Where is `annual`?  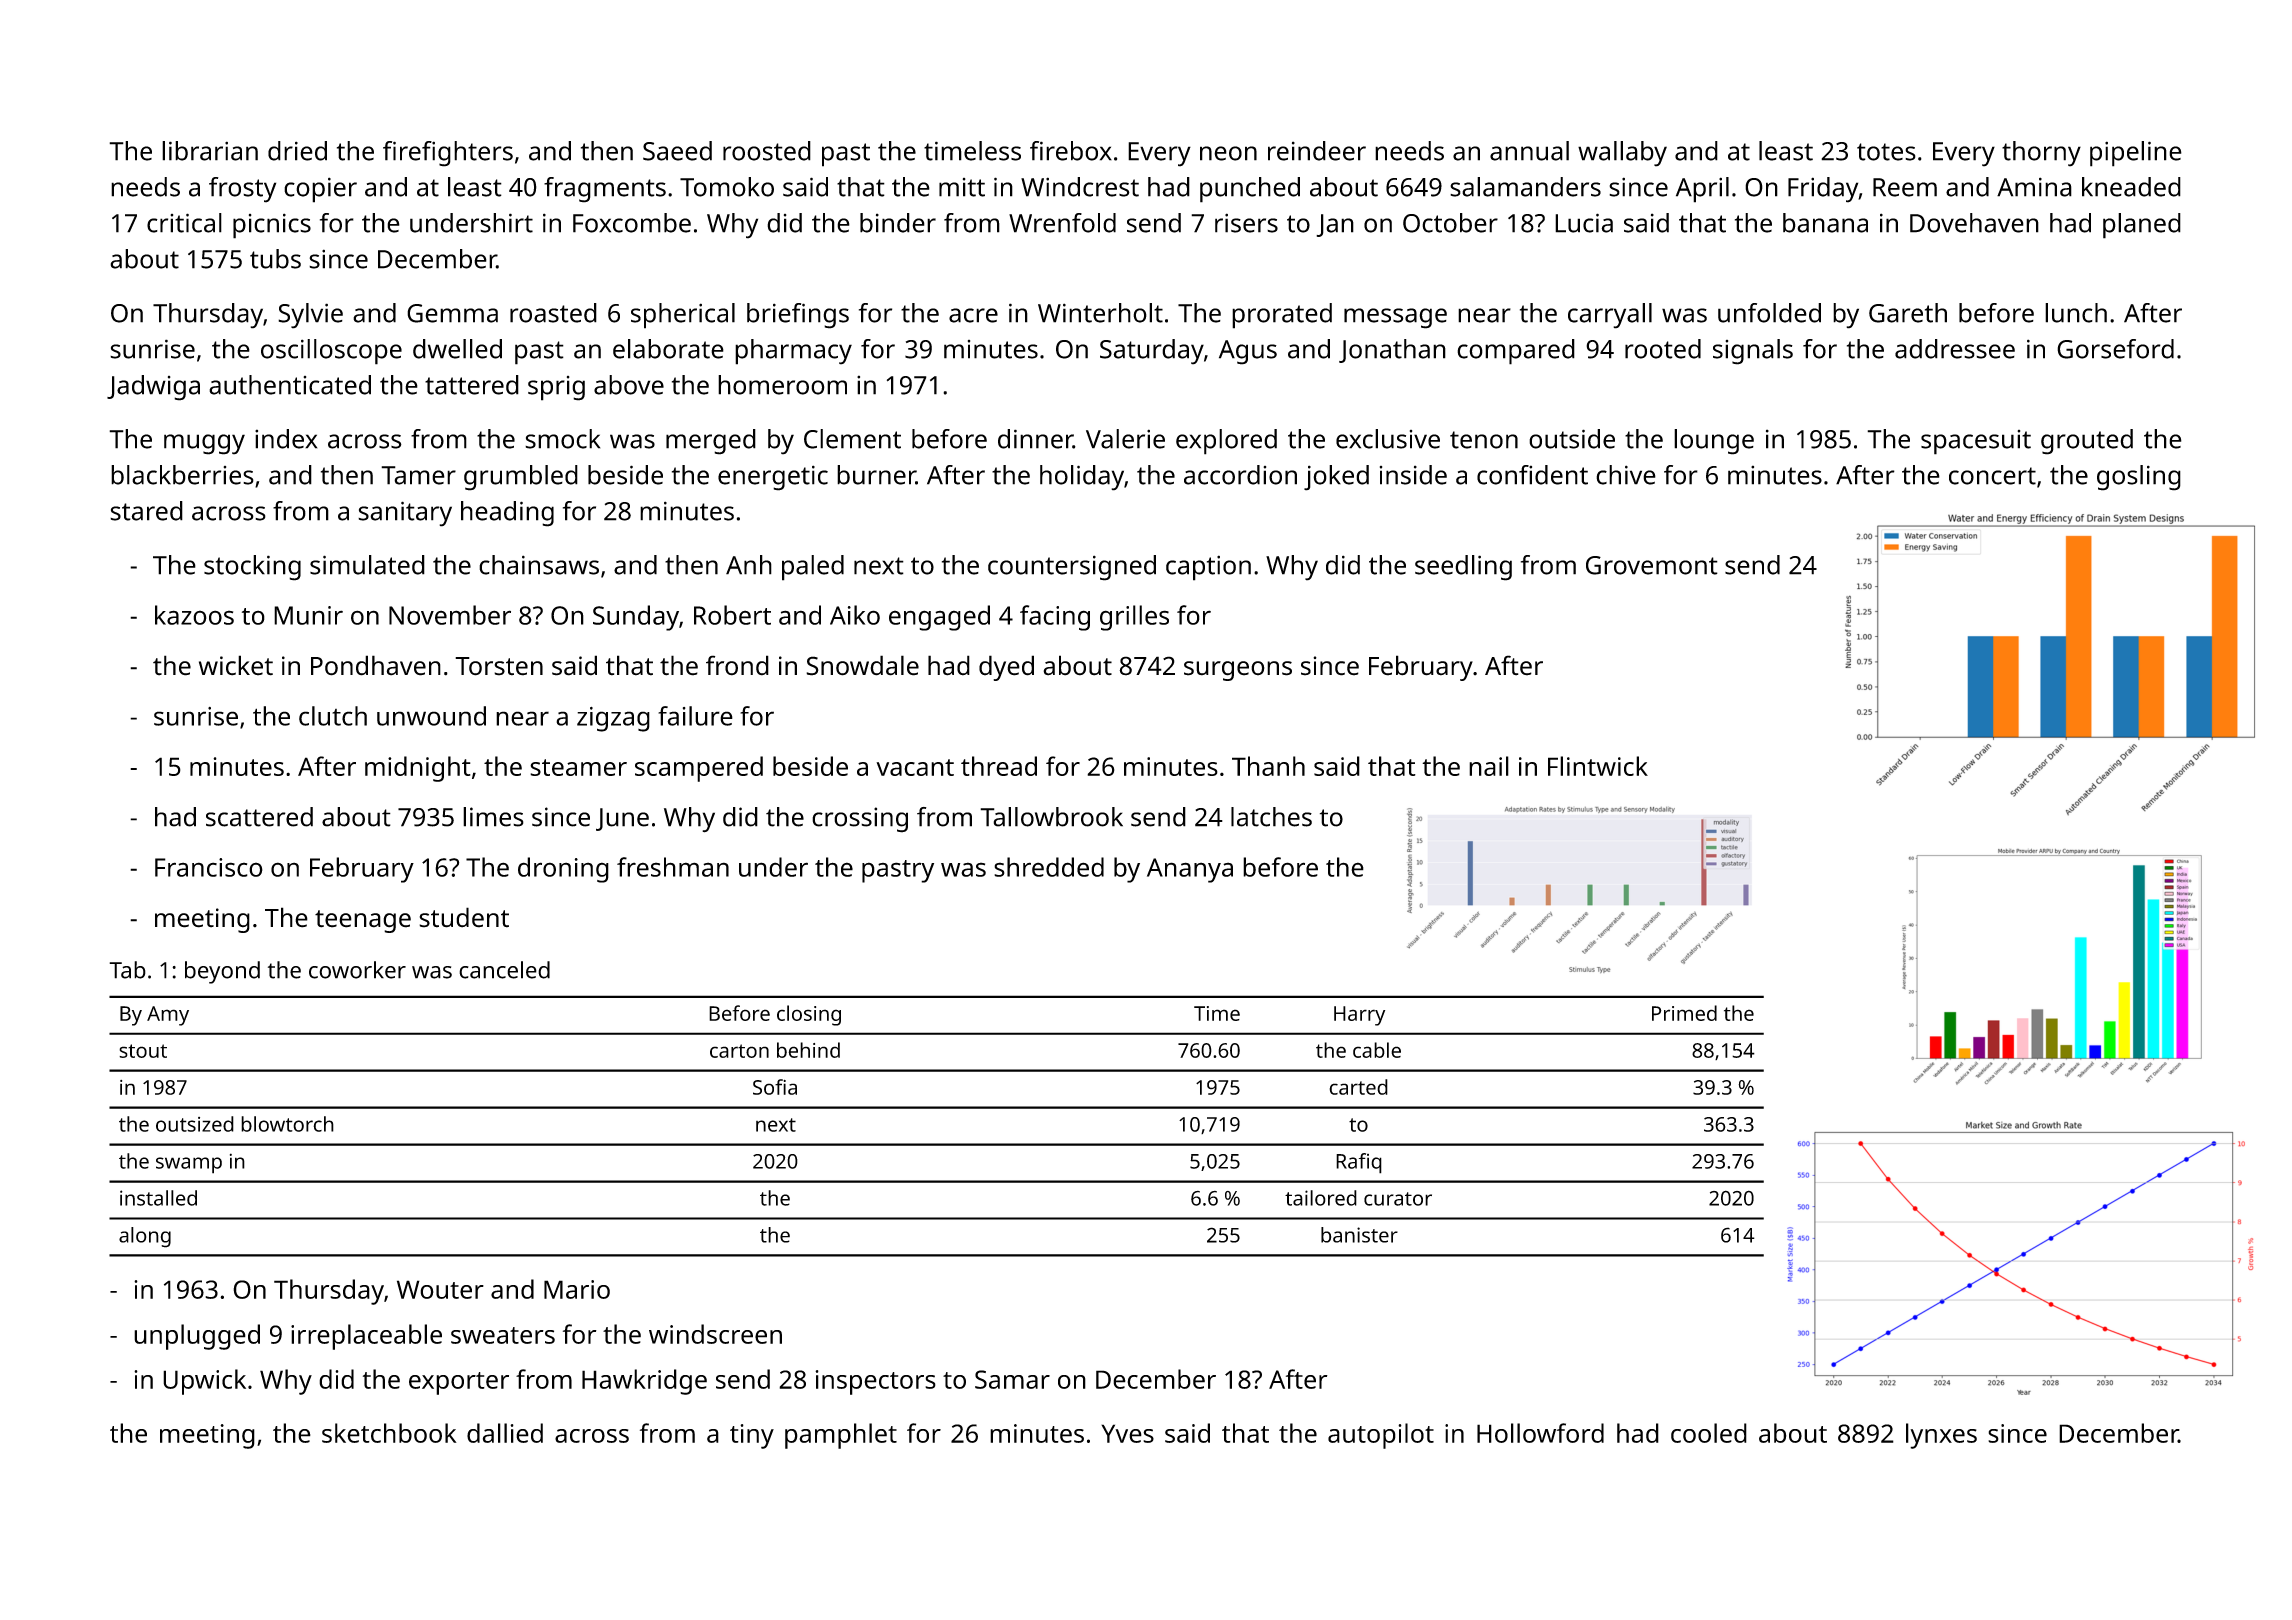
annual is located at coordinates (1529, 151).
